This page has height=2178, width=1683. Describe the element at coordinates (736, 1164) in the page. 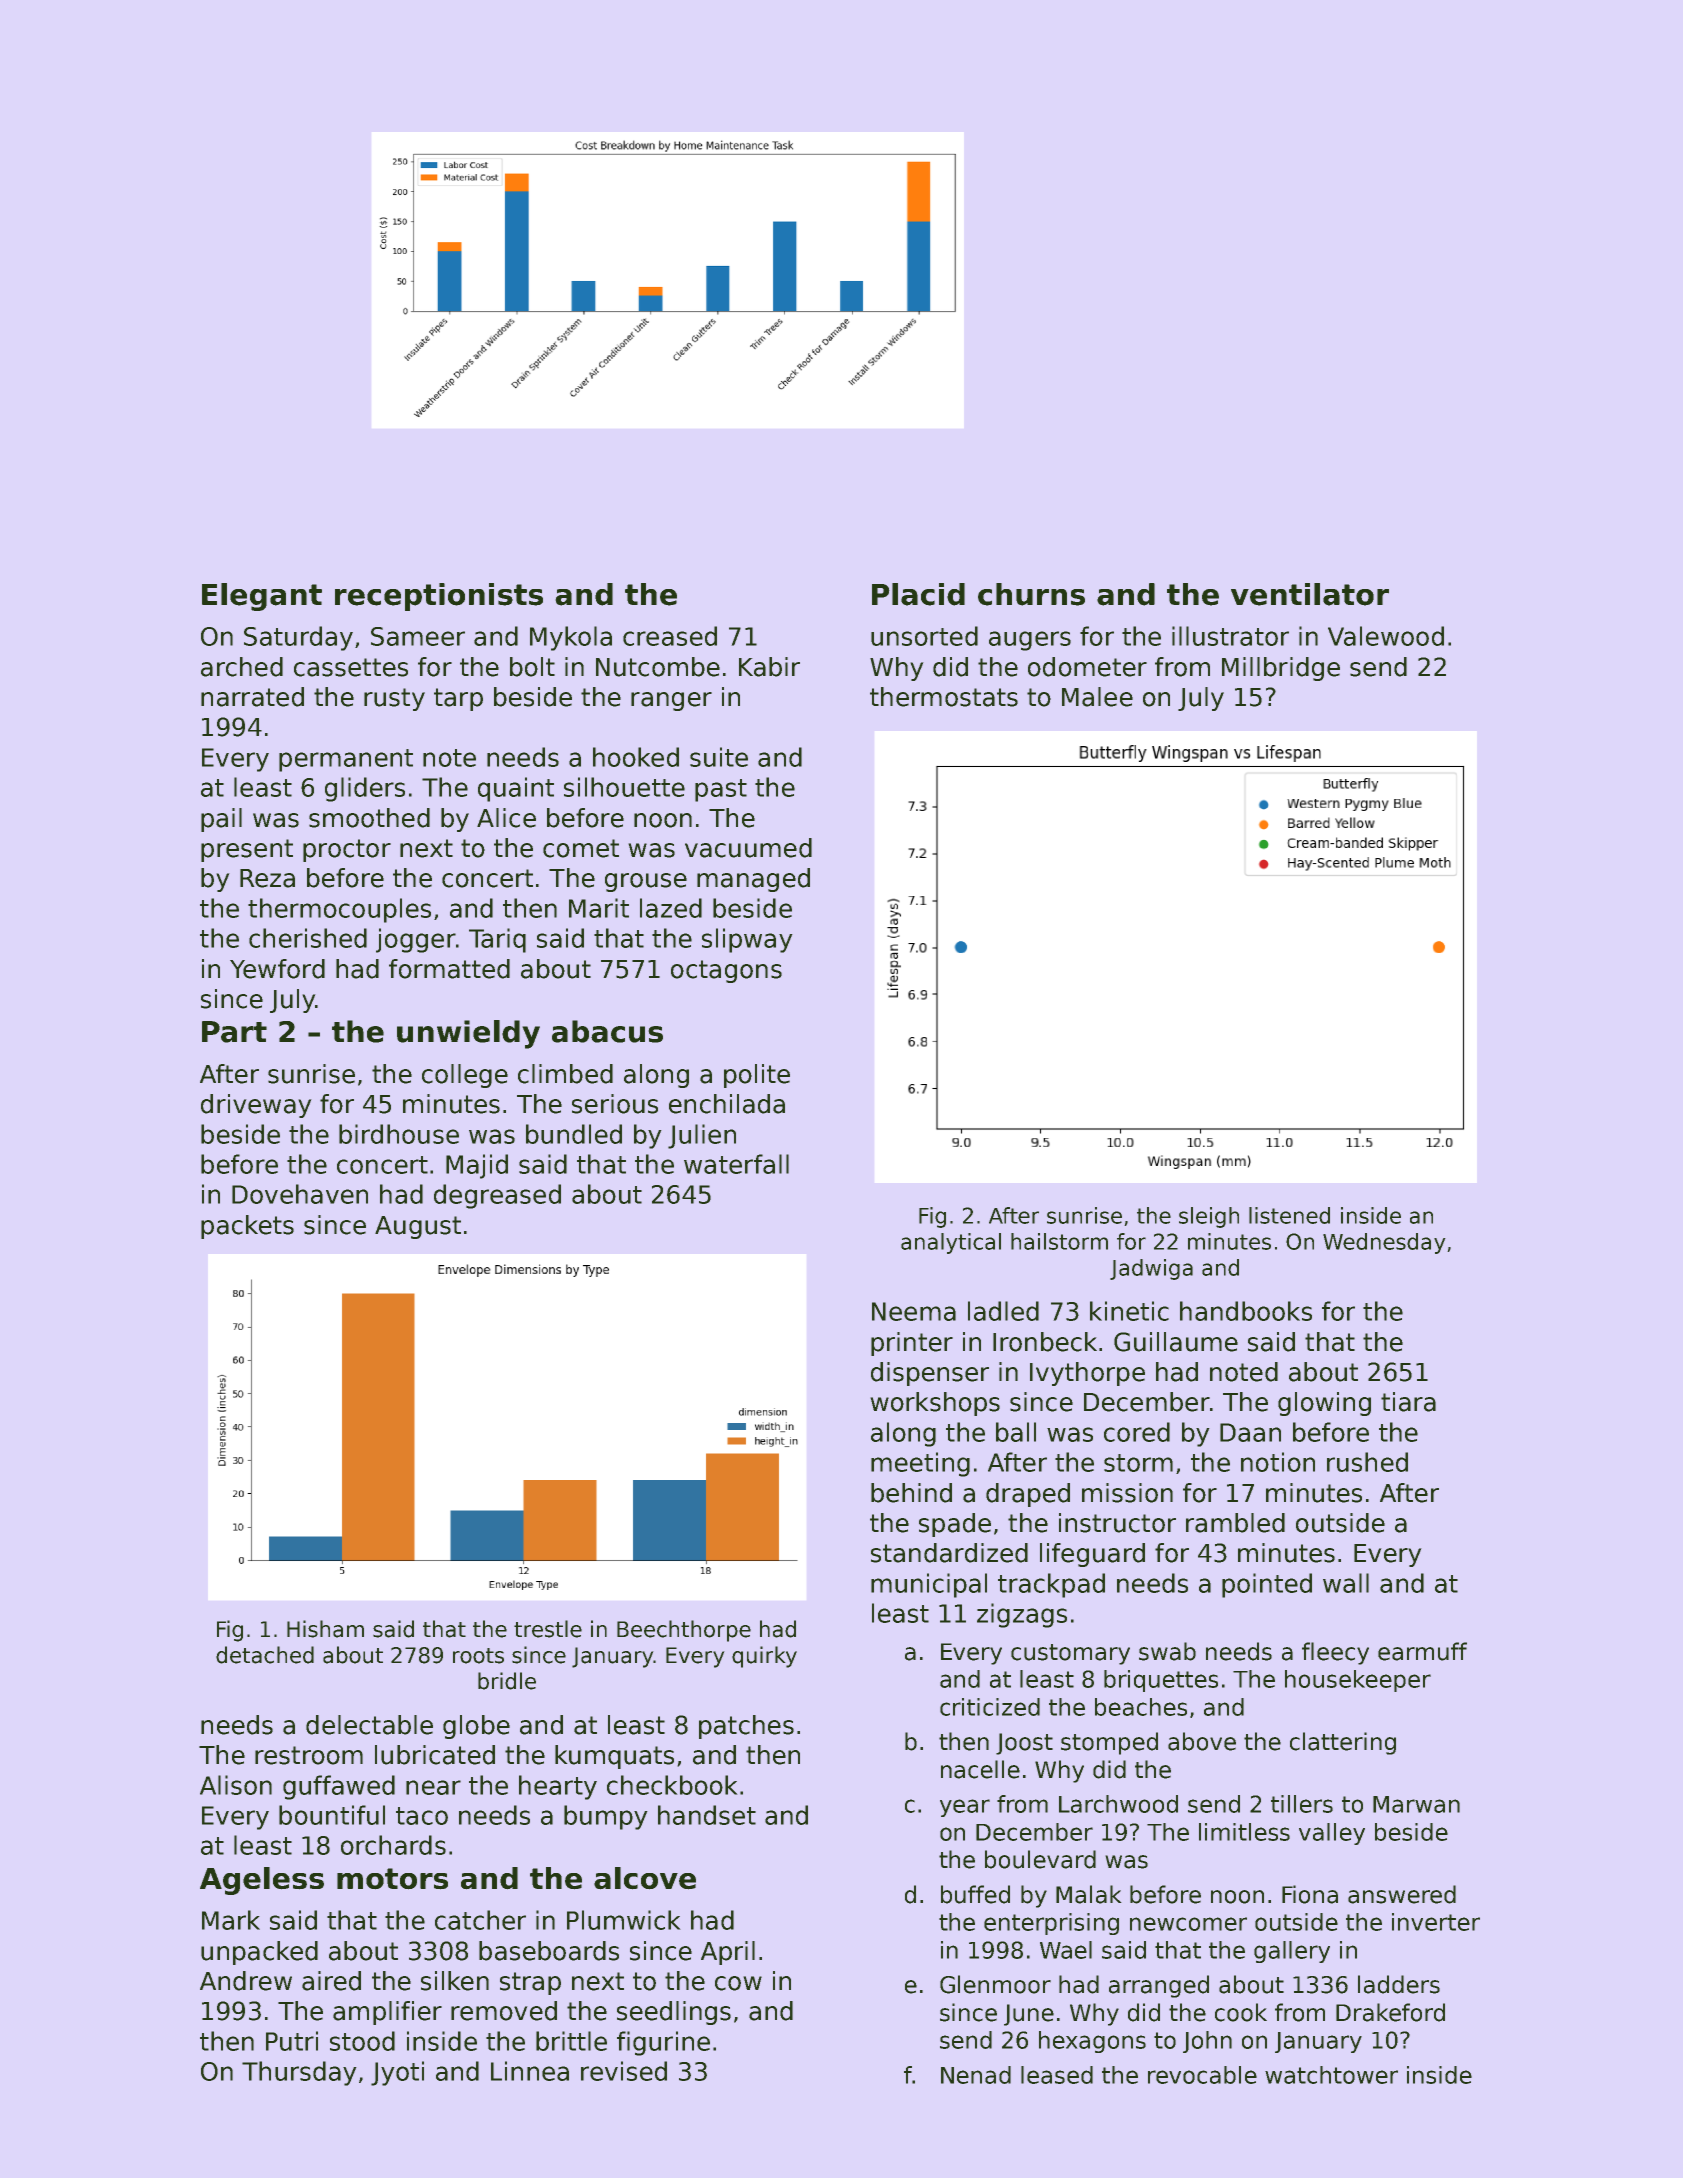

I see `waterfall` at that location.
